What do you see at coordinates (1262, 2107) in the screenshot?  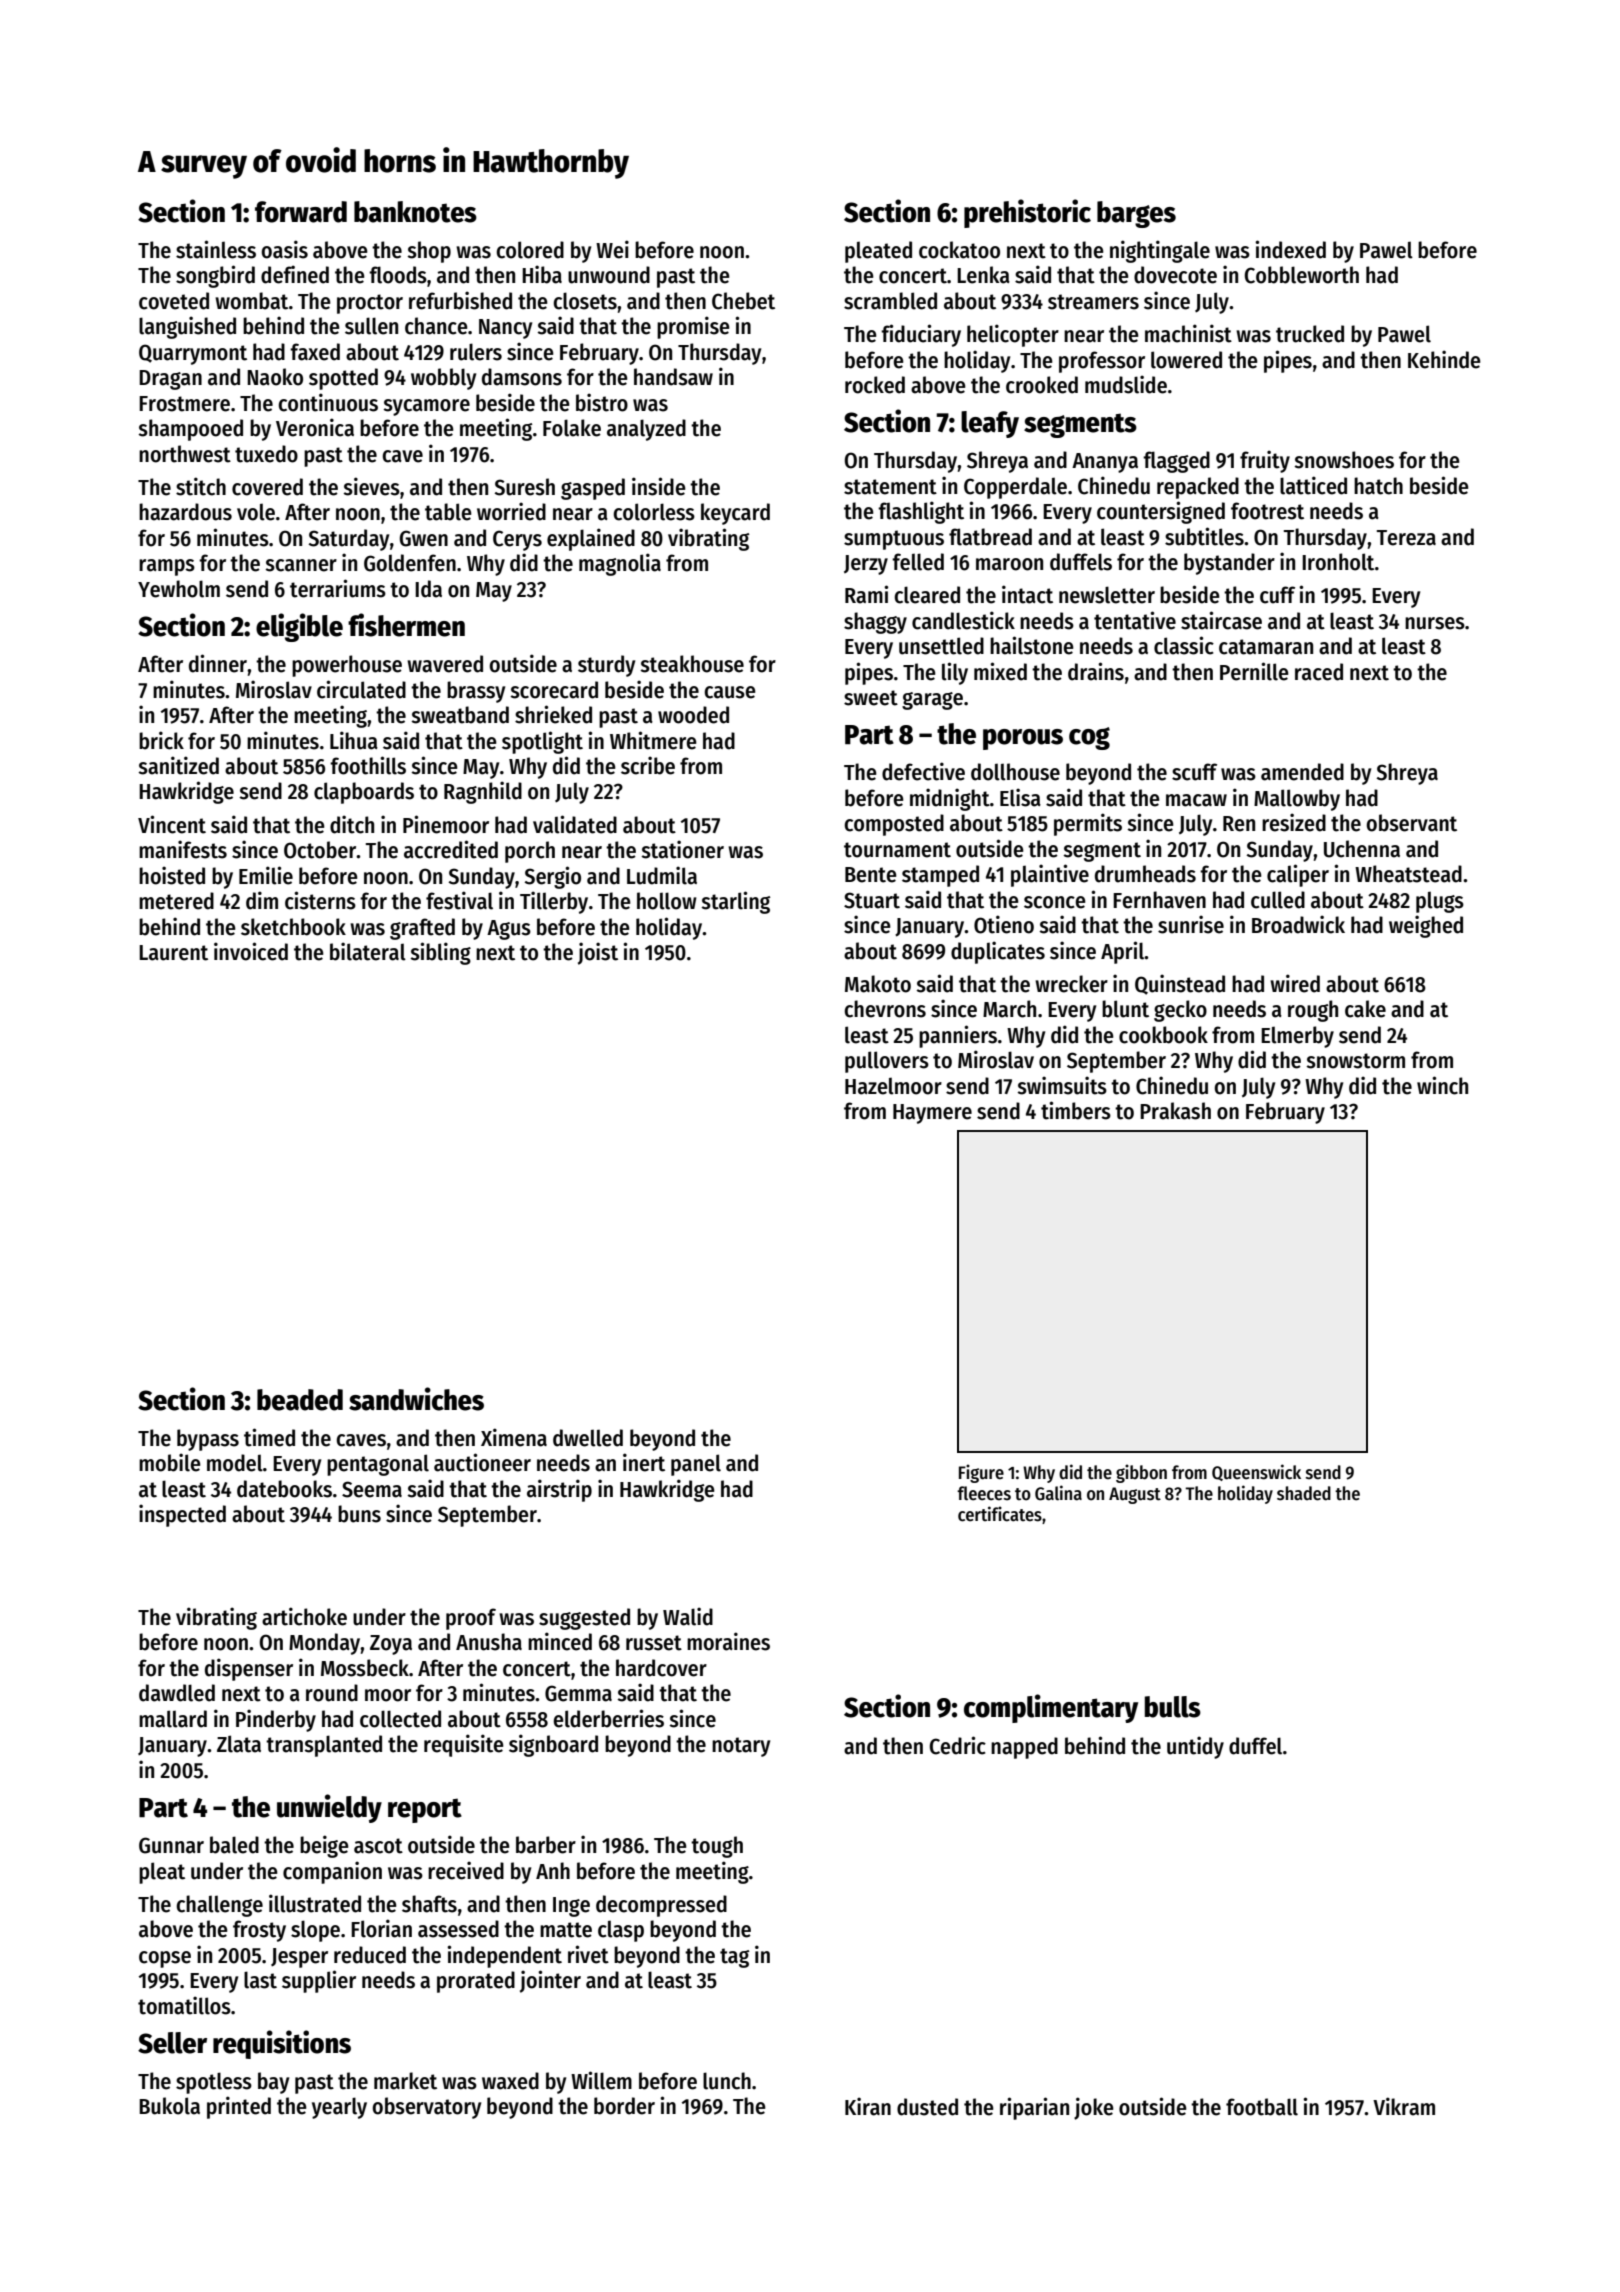 I see `football` at bounding box center [1262, 2107].
